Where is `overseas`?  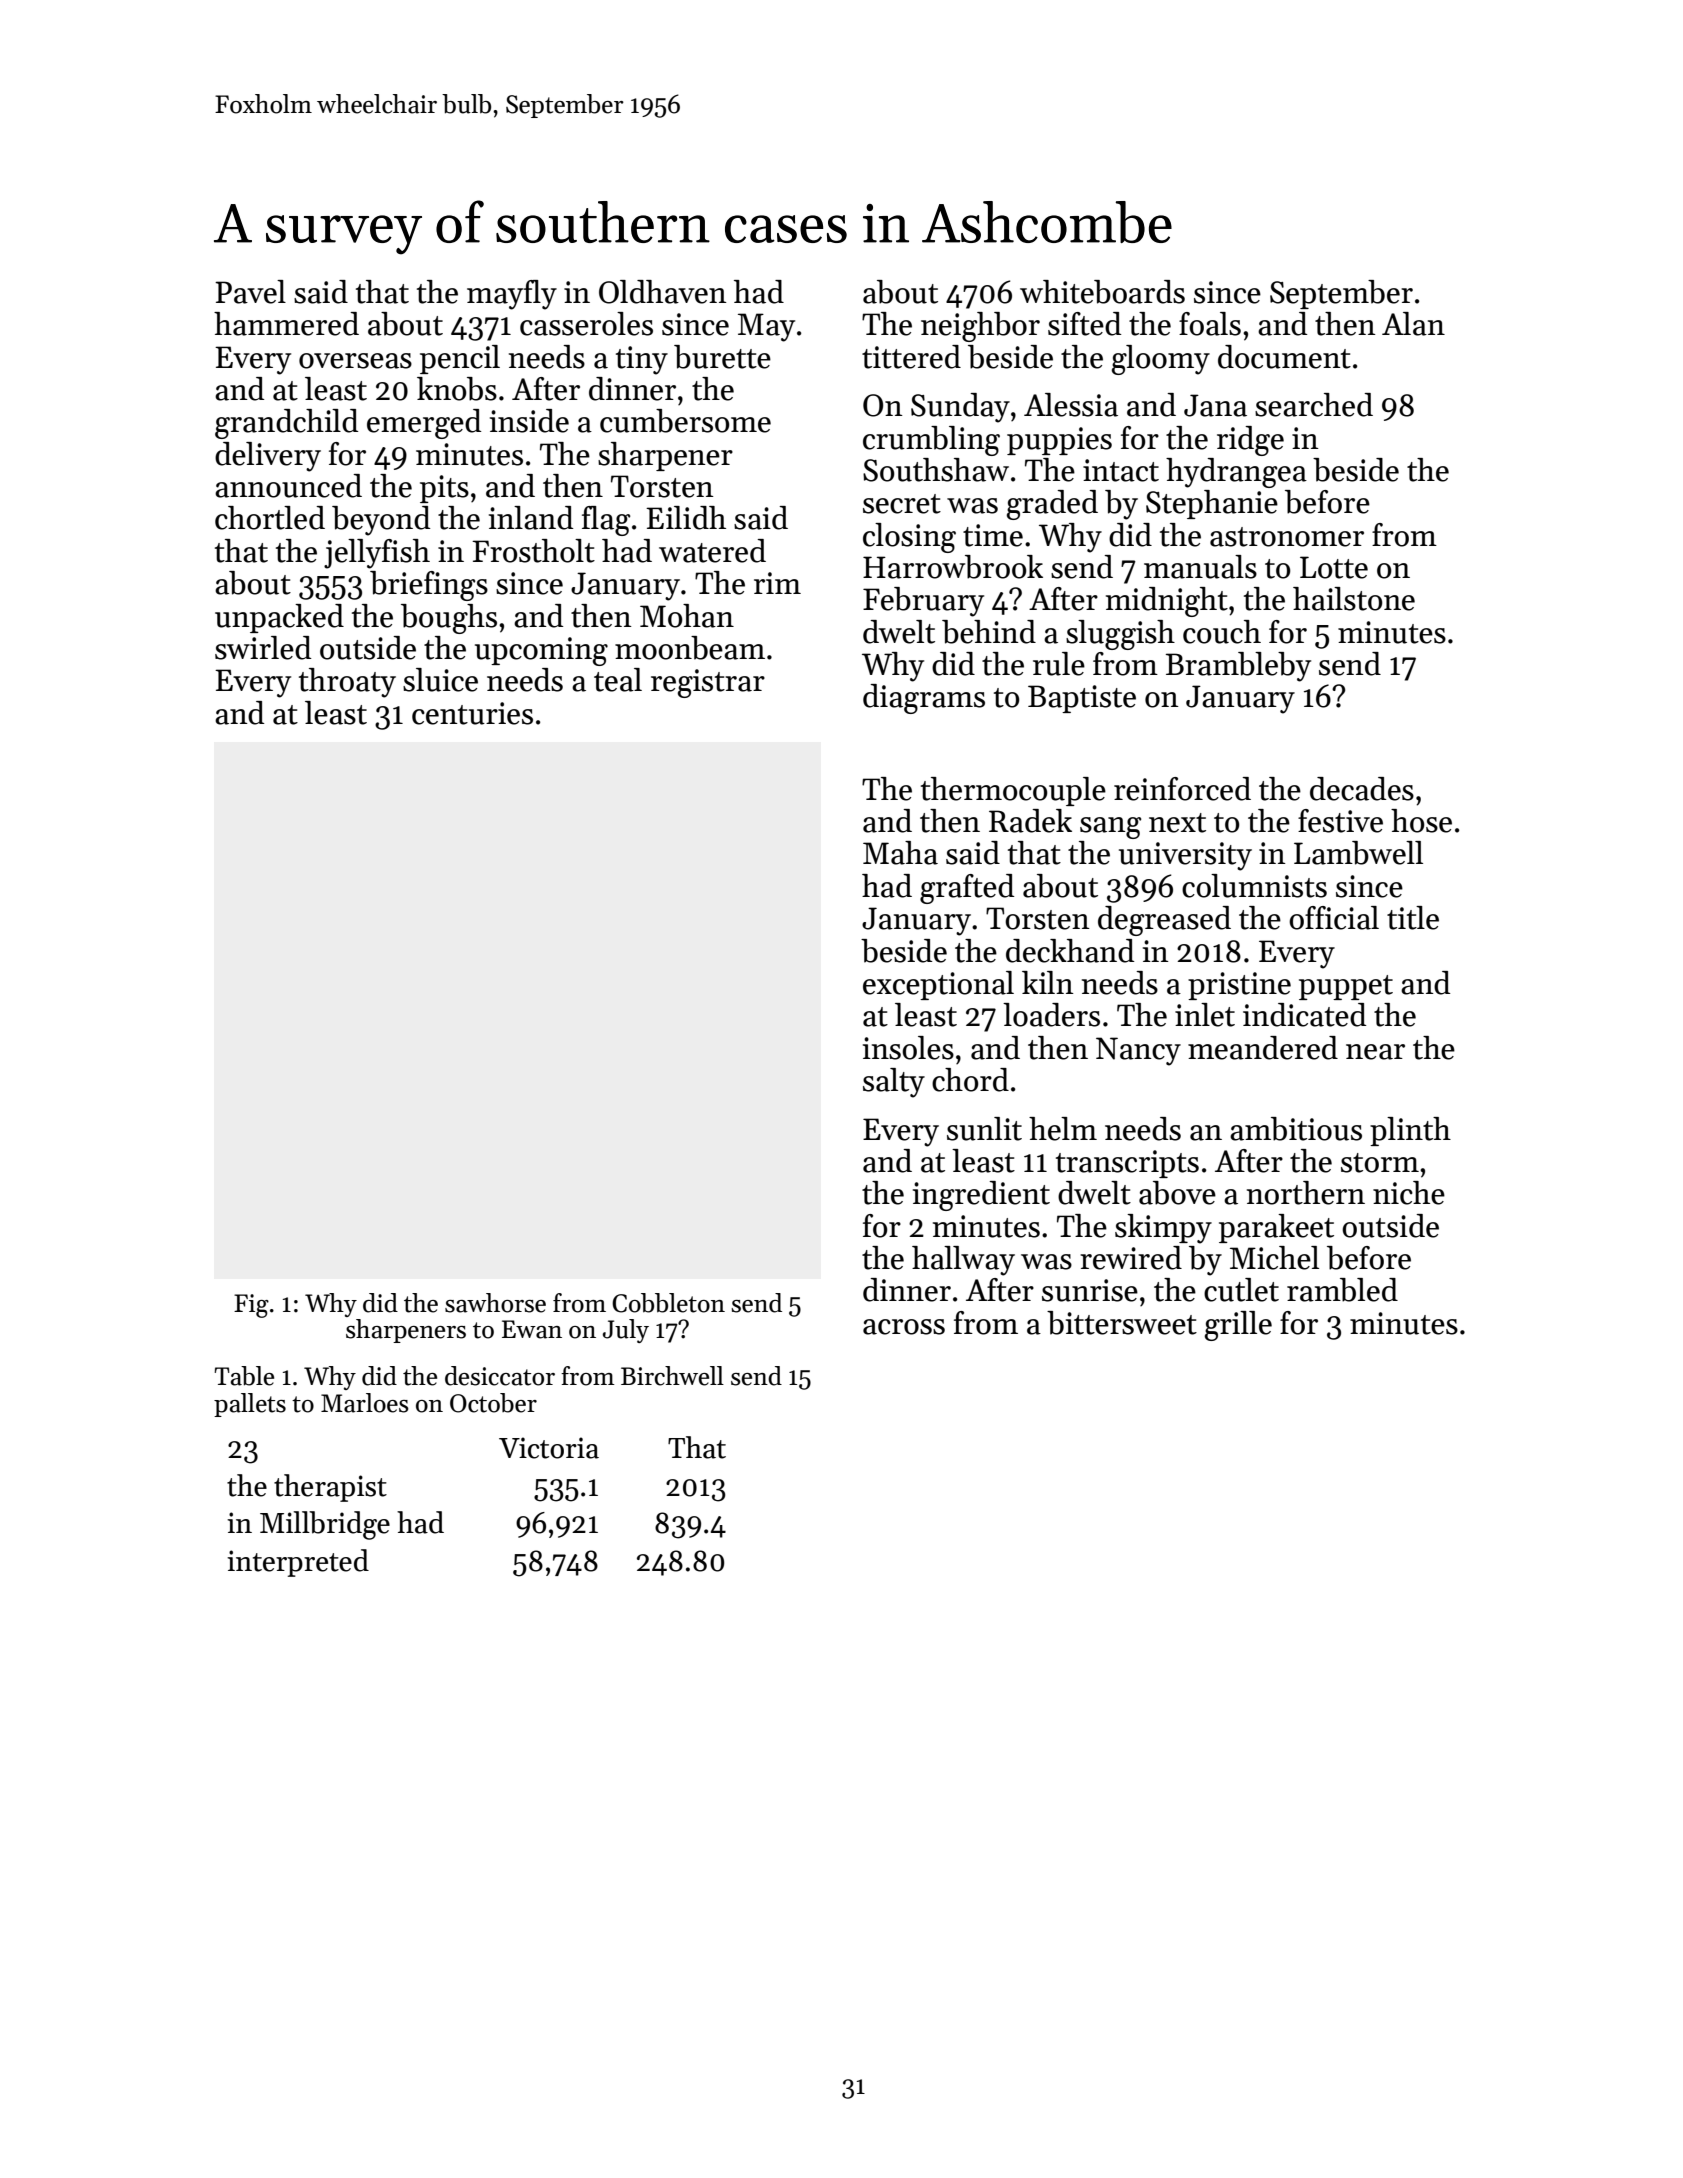 overseas is located at coordinates (355, 361).
